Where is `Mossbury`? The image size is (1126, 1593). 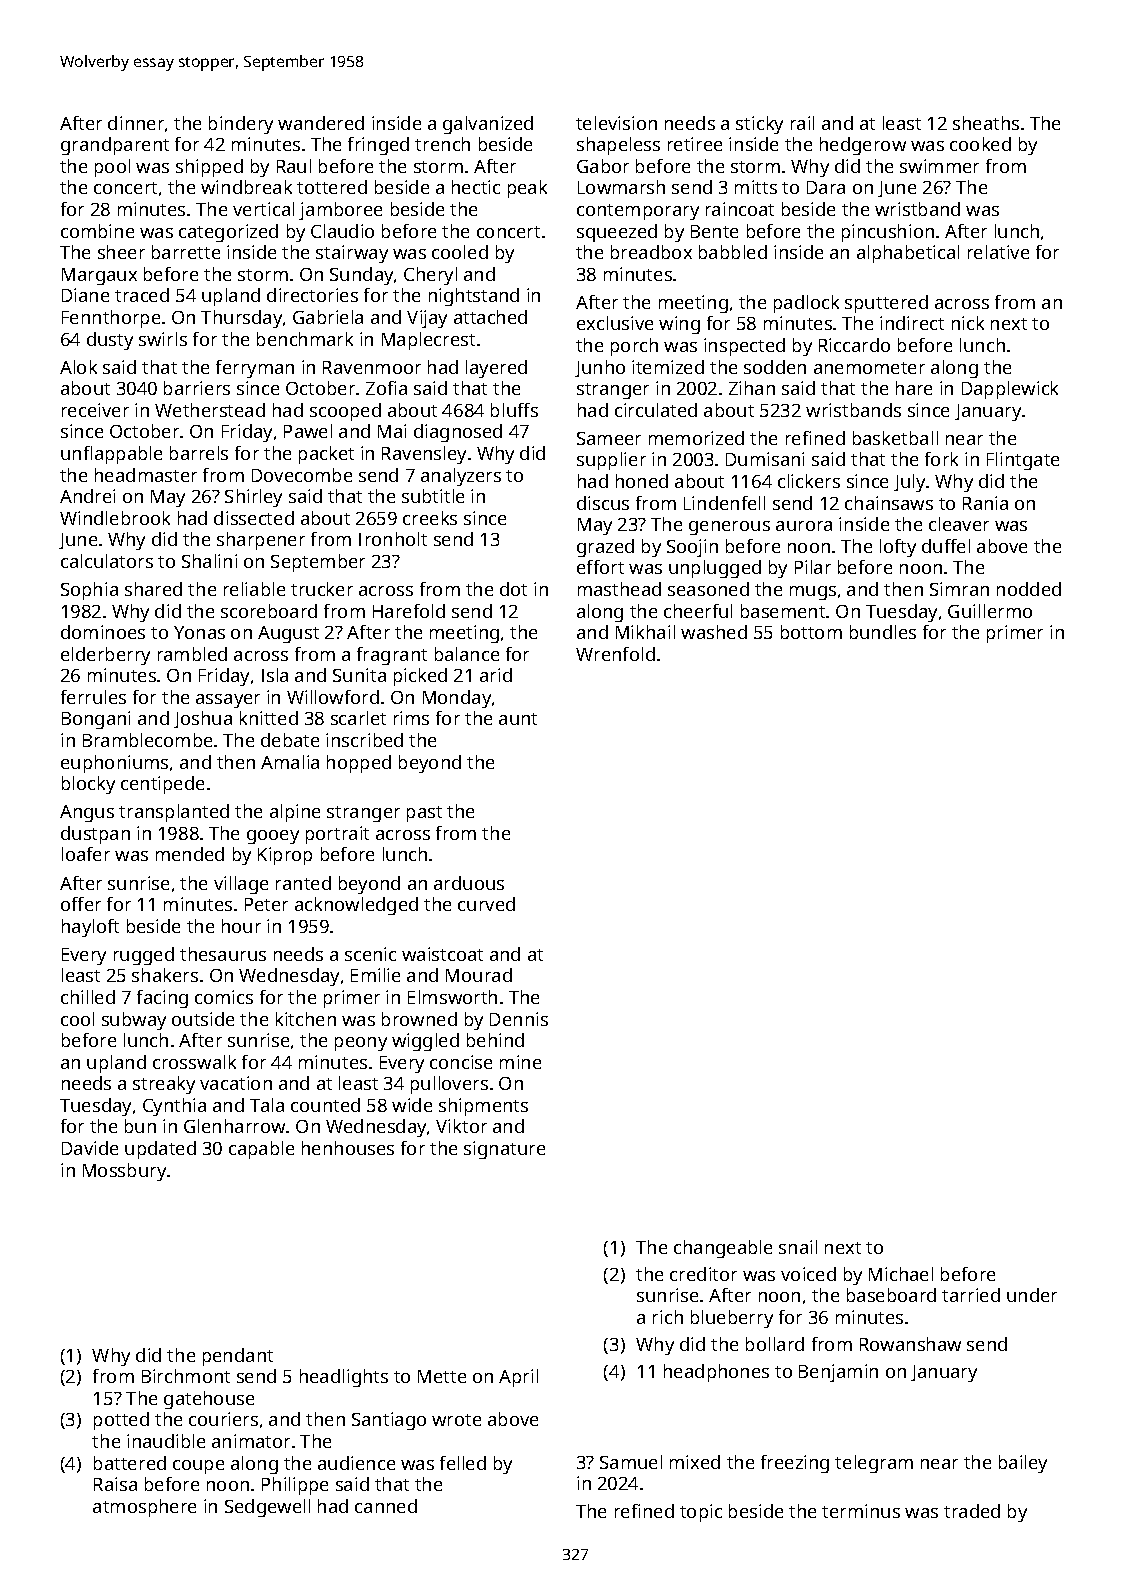 Mossbury is located at coordinates (124, 1172).
